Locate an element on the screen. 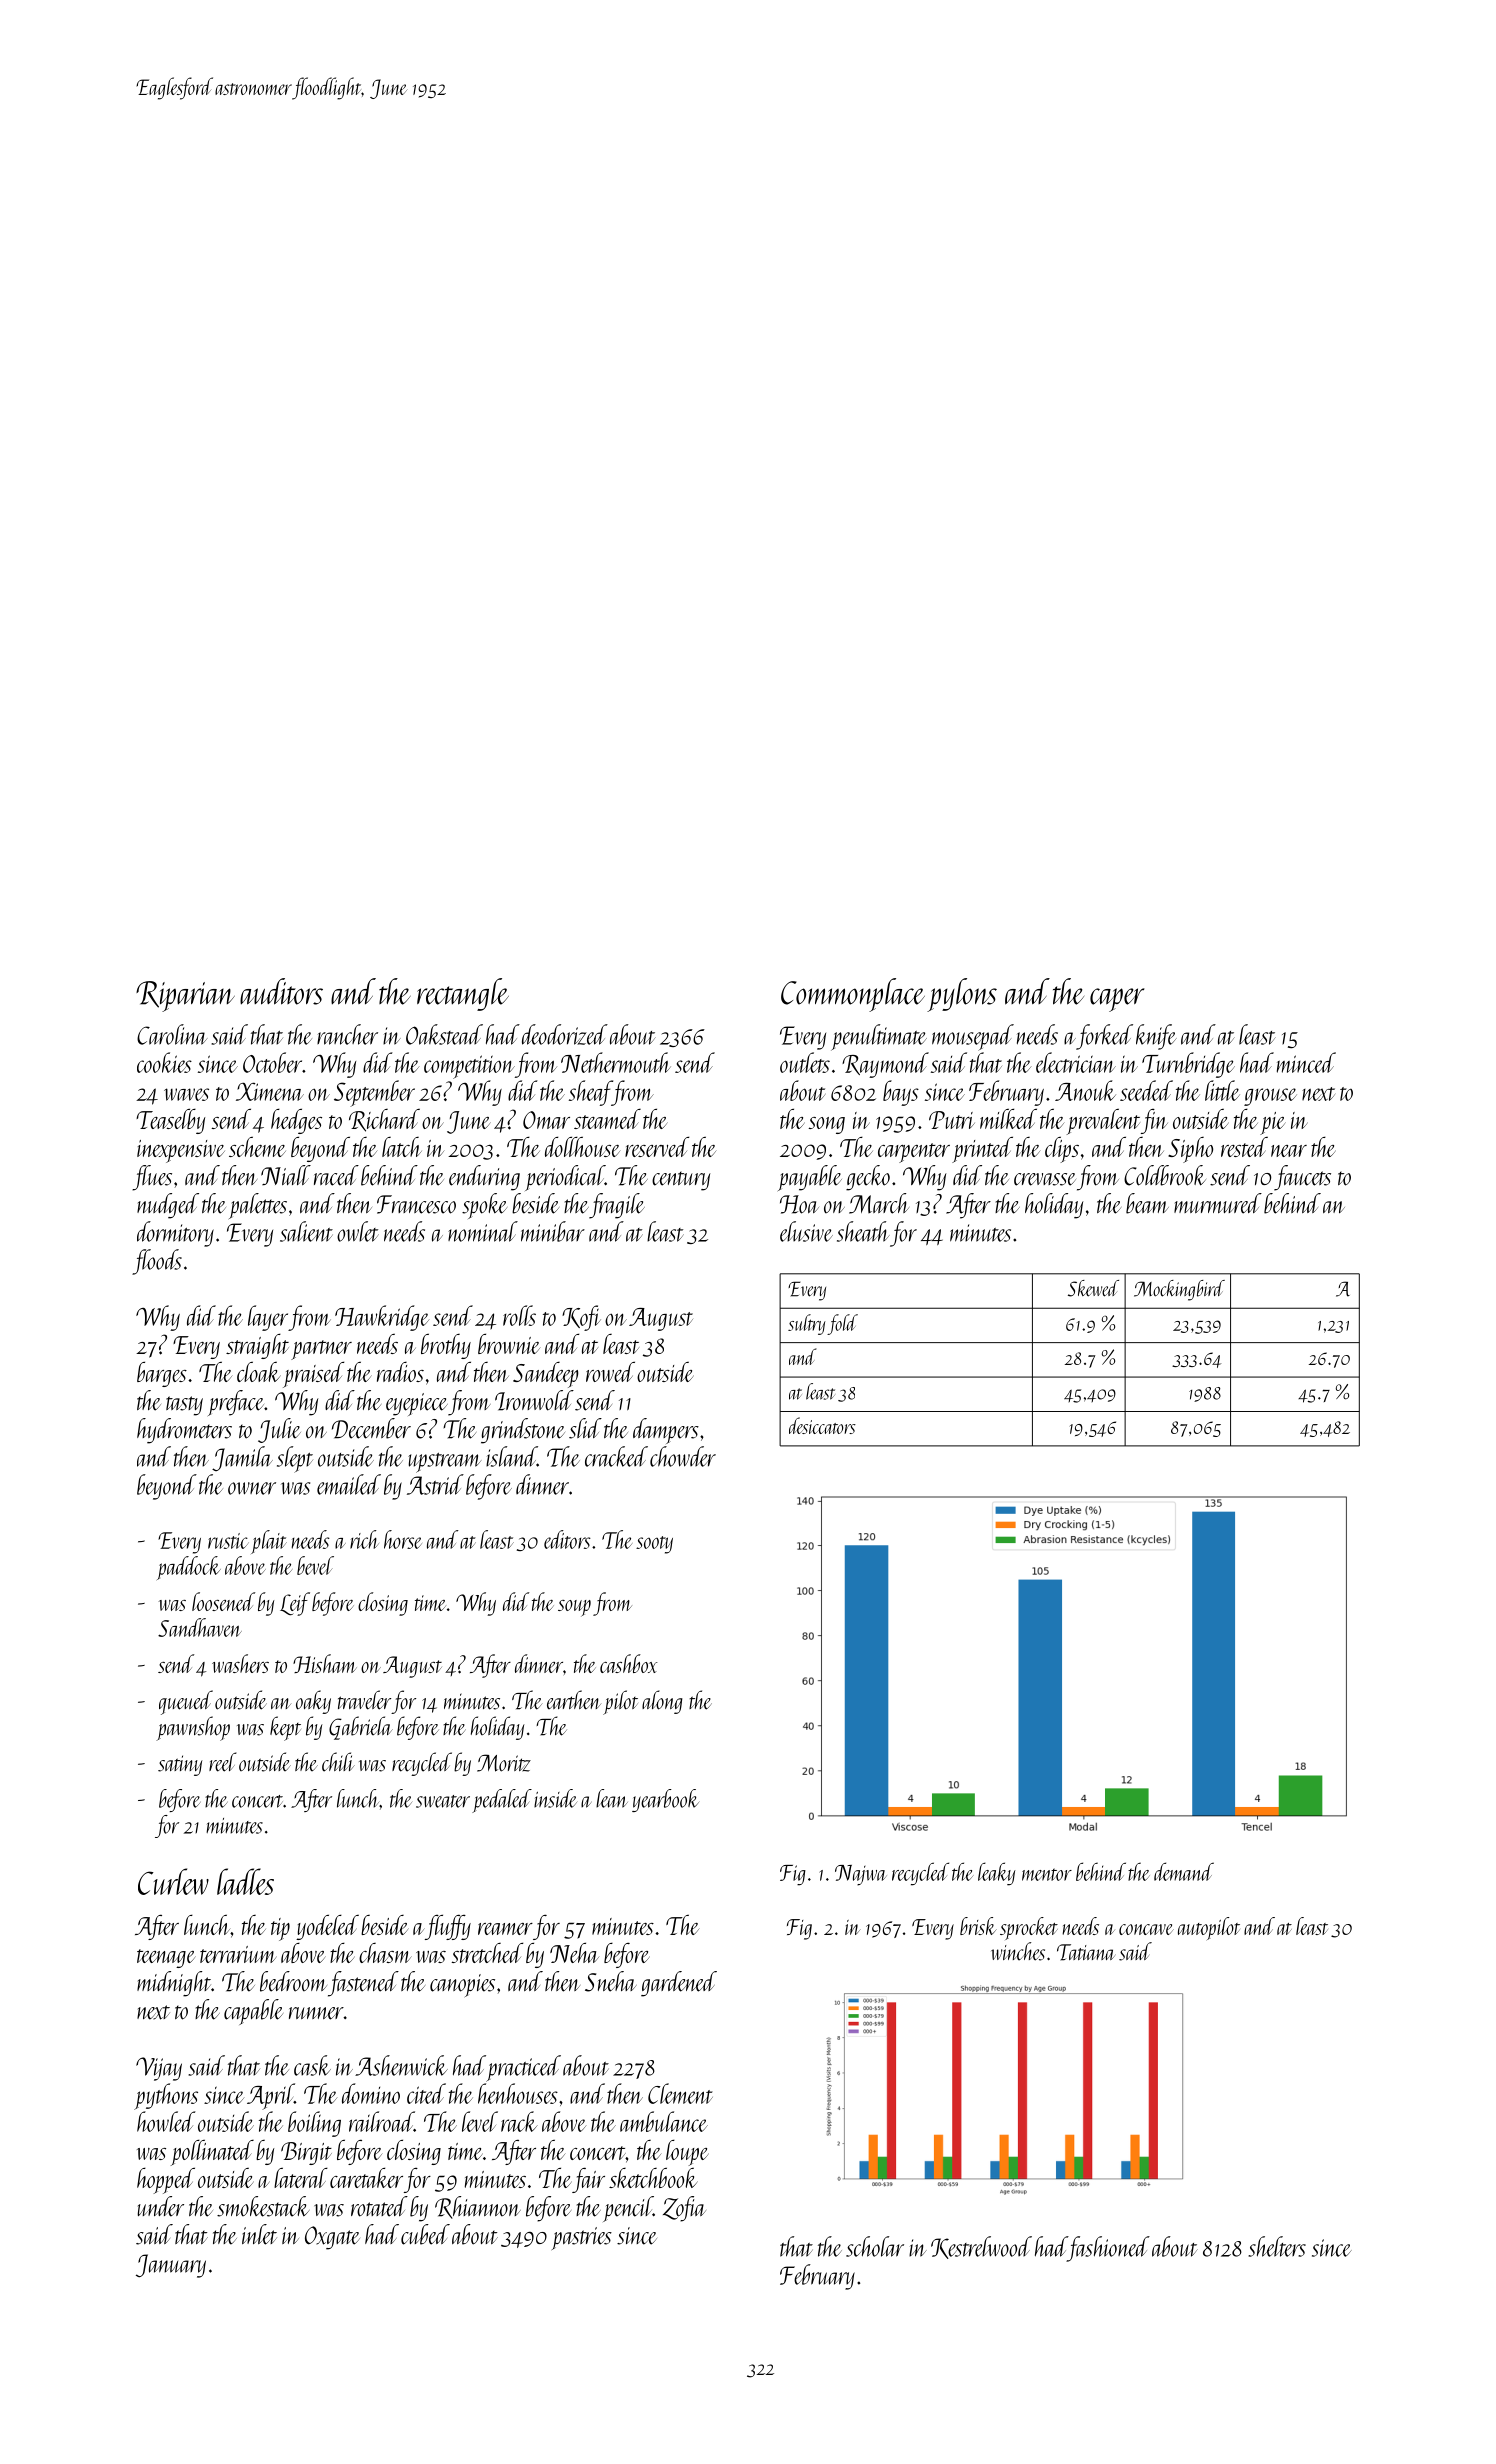 The height and width of the screenshot is (2464, 1496). deodorized is located at coordinates (565, 1034).
